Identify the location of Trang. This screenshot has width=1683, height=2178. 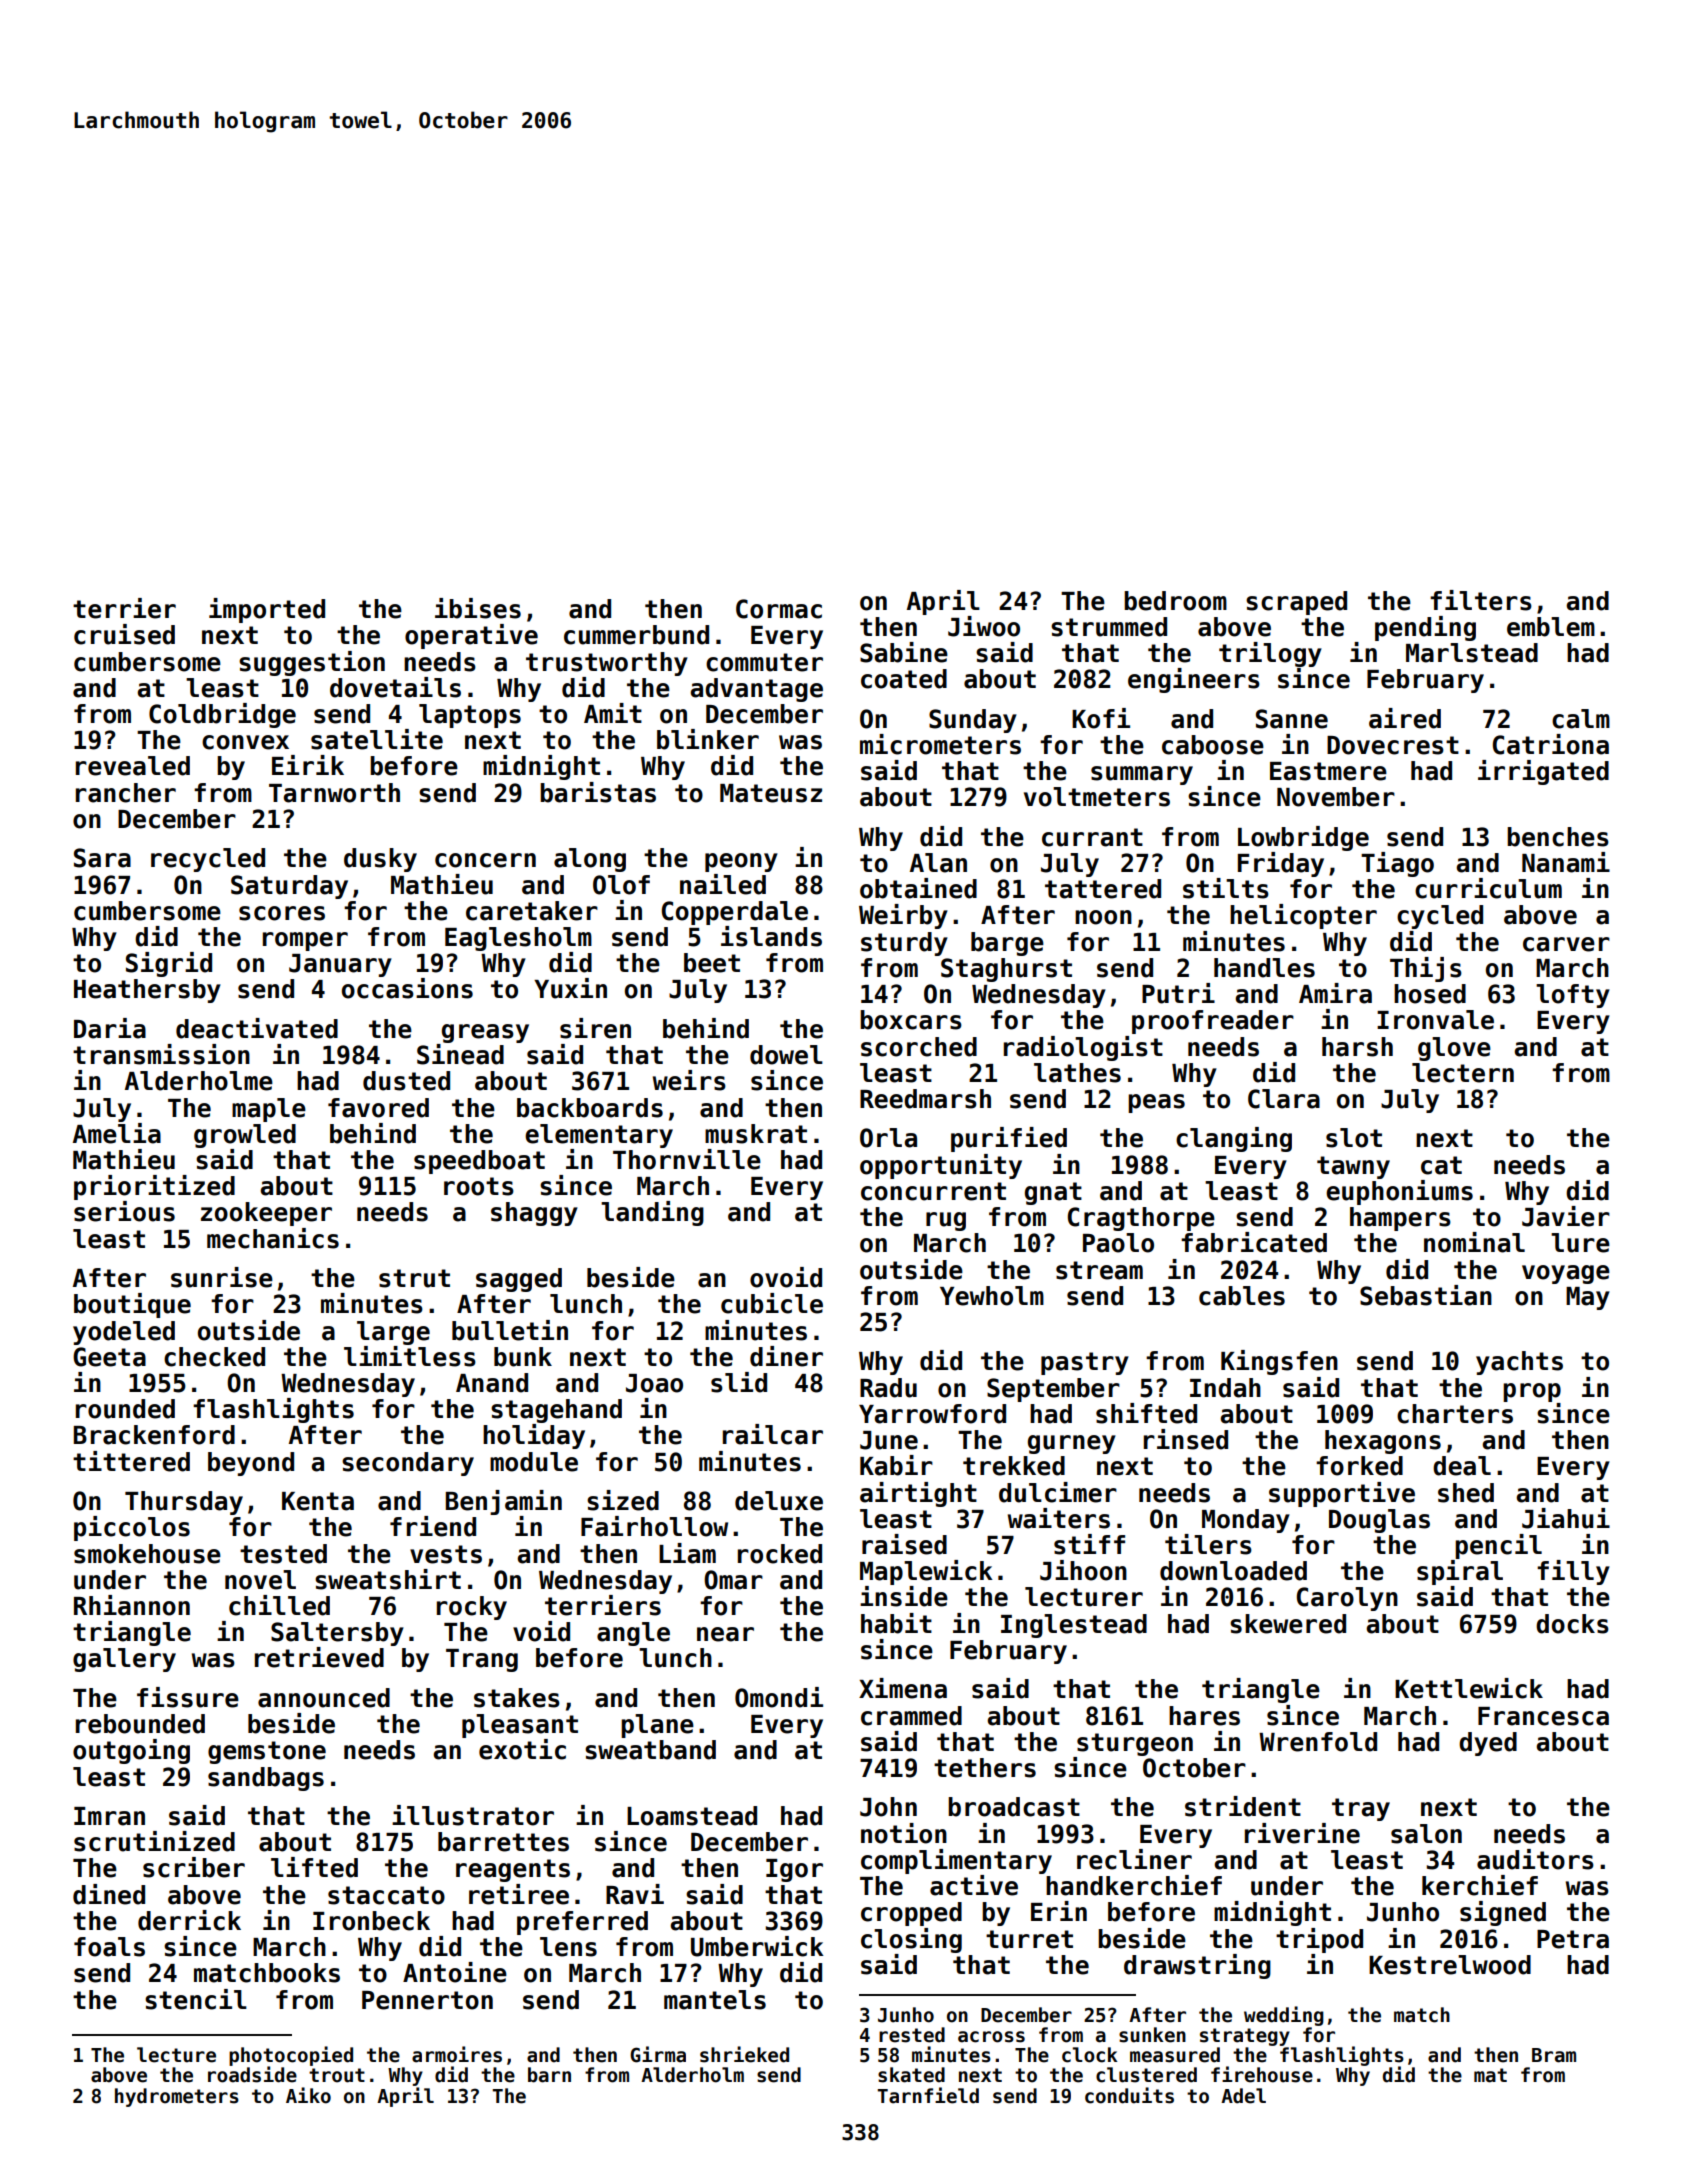
(482, 1660).
